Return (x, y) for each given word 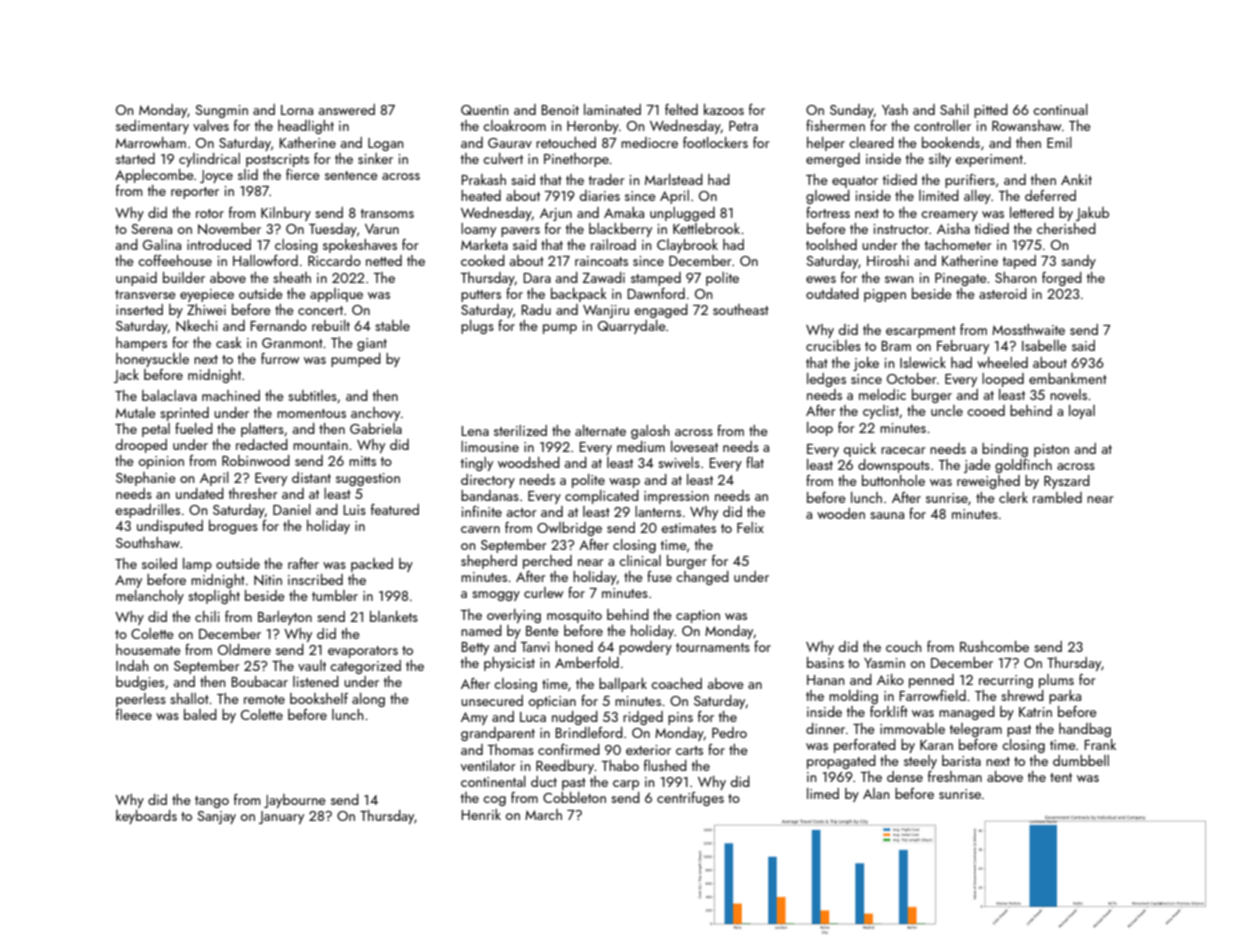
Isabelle (1044, 345)
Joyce (216, 176)
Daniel (292, 509)
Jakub (1092, 214)
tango (212, 802)
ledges (826, 380)
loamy (478, 230)
